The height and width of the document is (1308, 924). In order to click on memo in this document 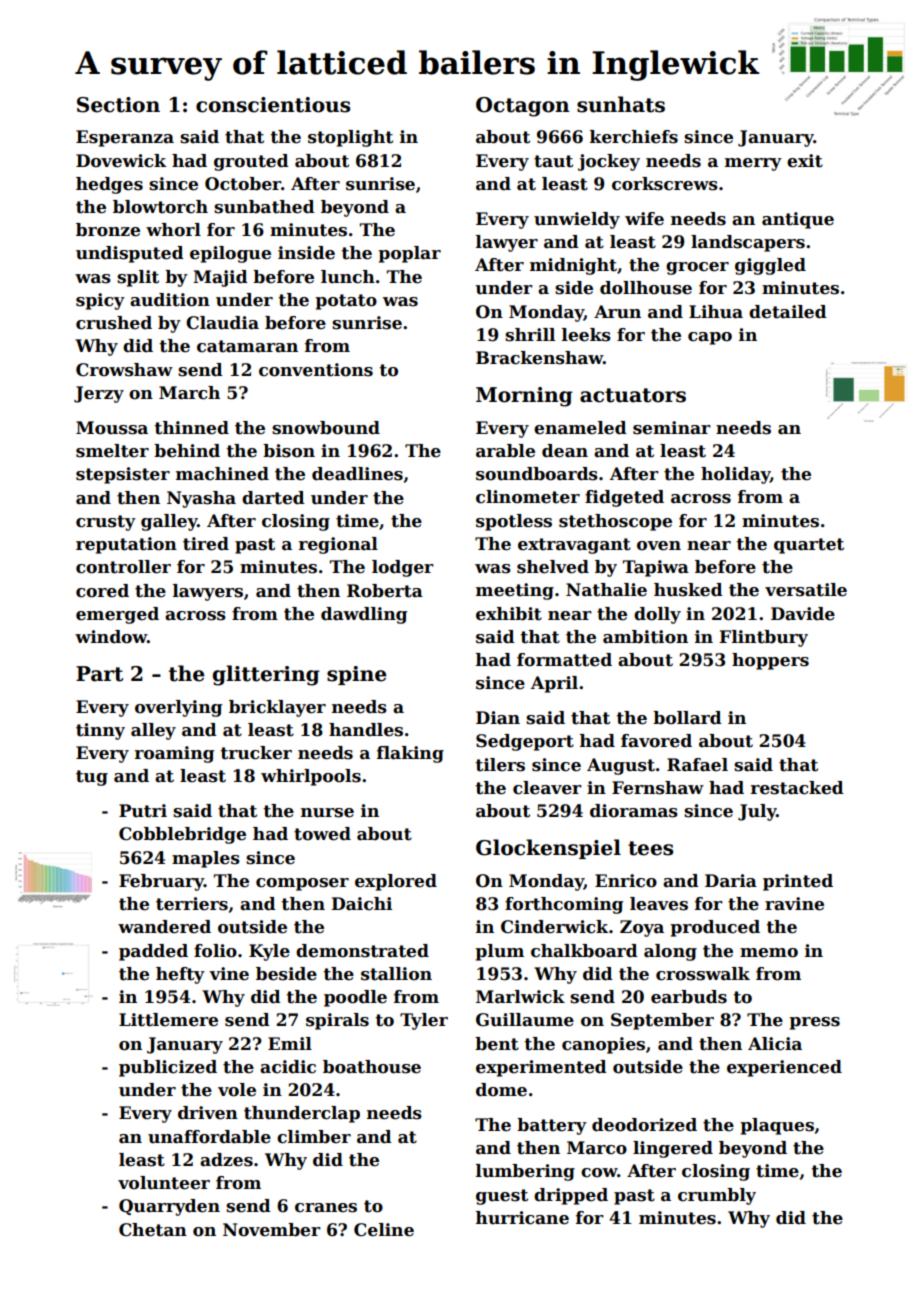, I will do `click(769, 953)`.
